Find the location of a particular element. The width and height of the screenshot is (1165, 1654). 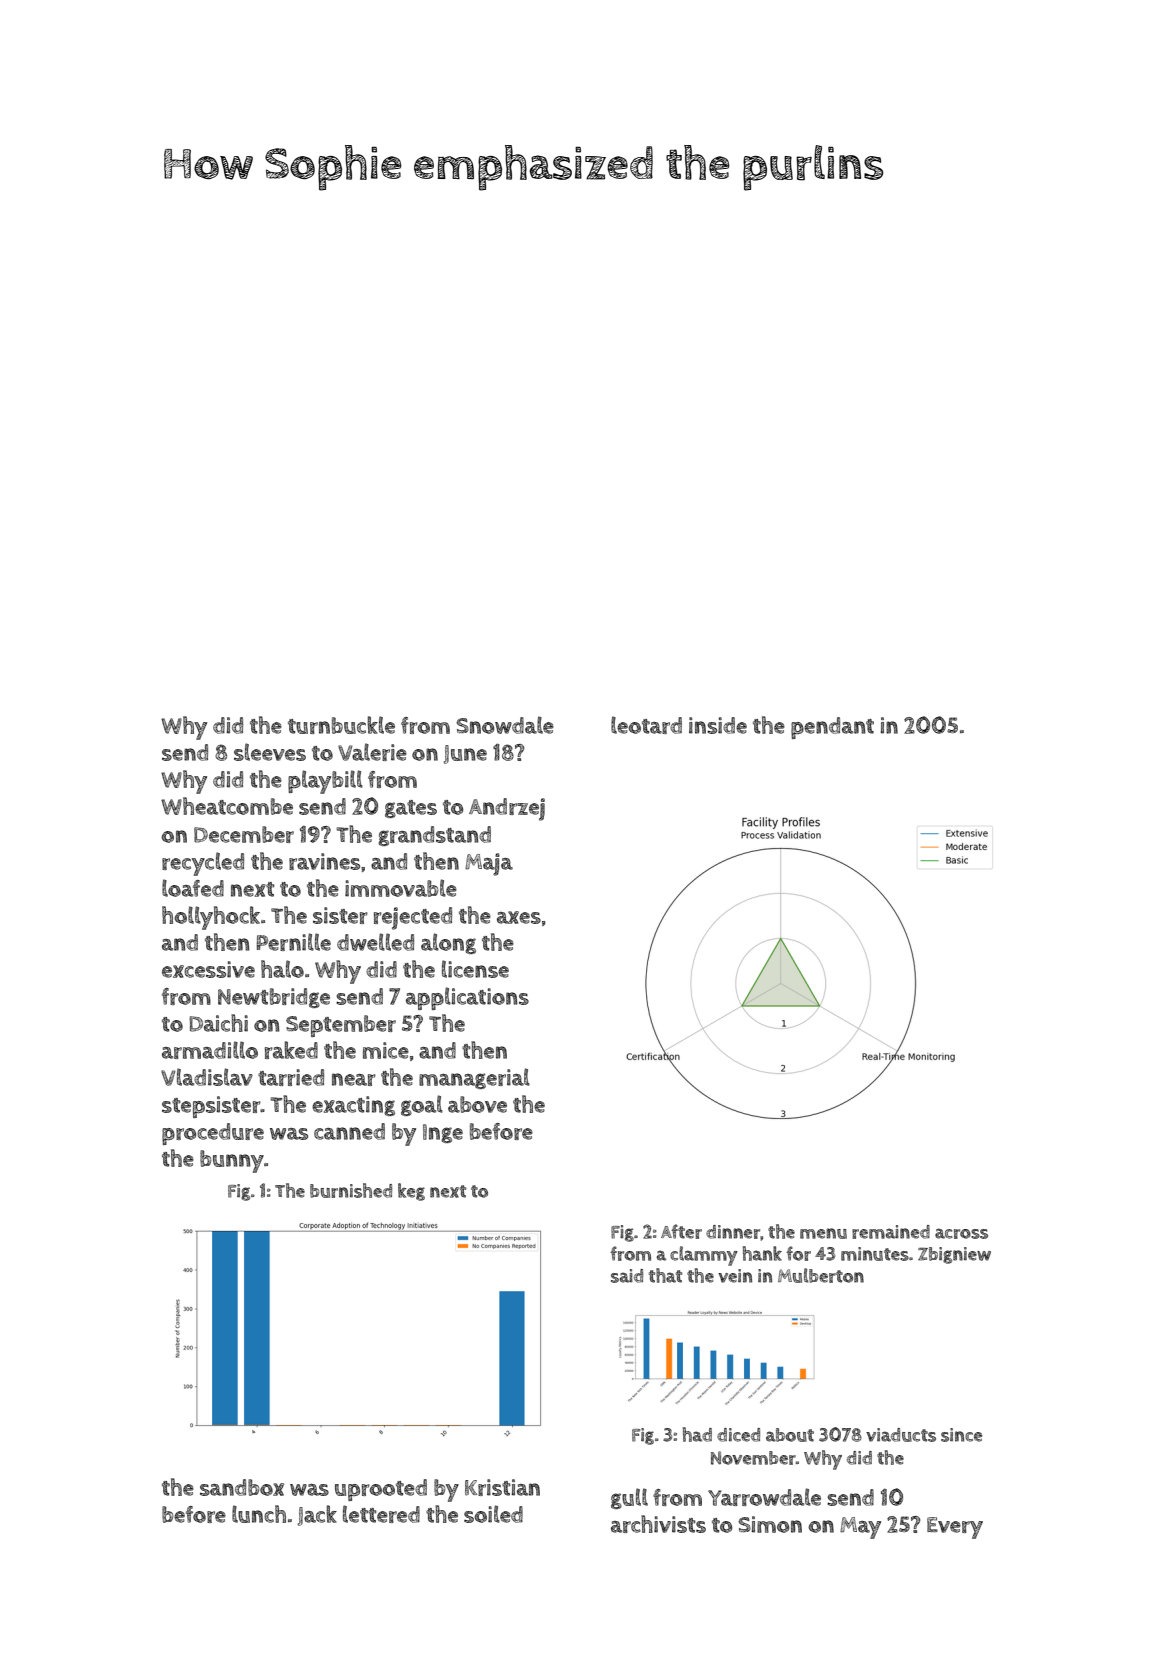

pendant is located at coordinates (832, 728).
